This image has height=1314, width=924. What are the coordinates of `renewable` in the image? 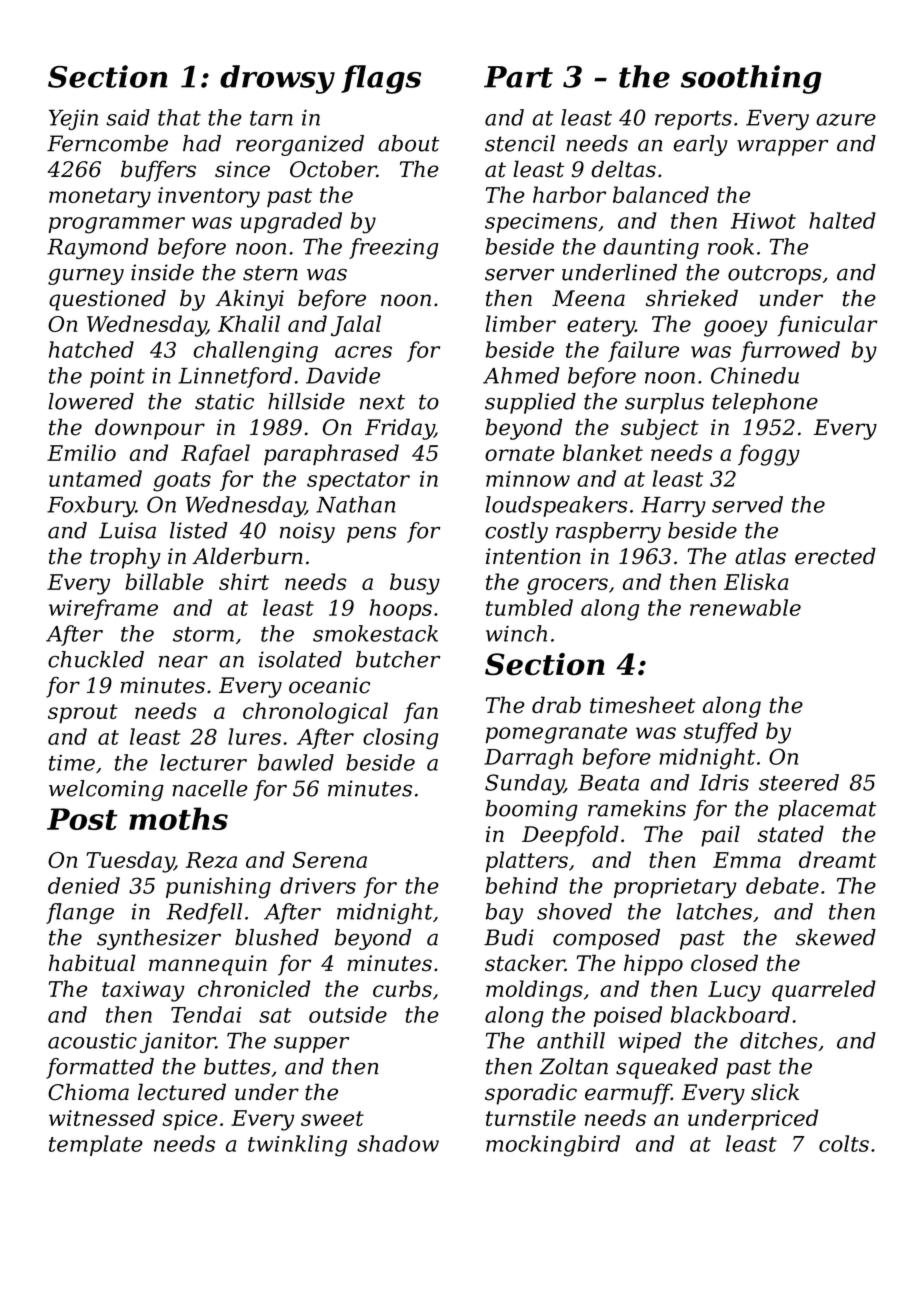 It's located at (745, 607).
